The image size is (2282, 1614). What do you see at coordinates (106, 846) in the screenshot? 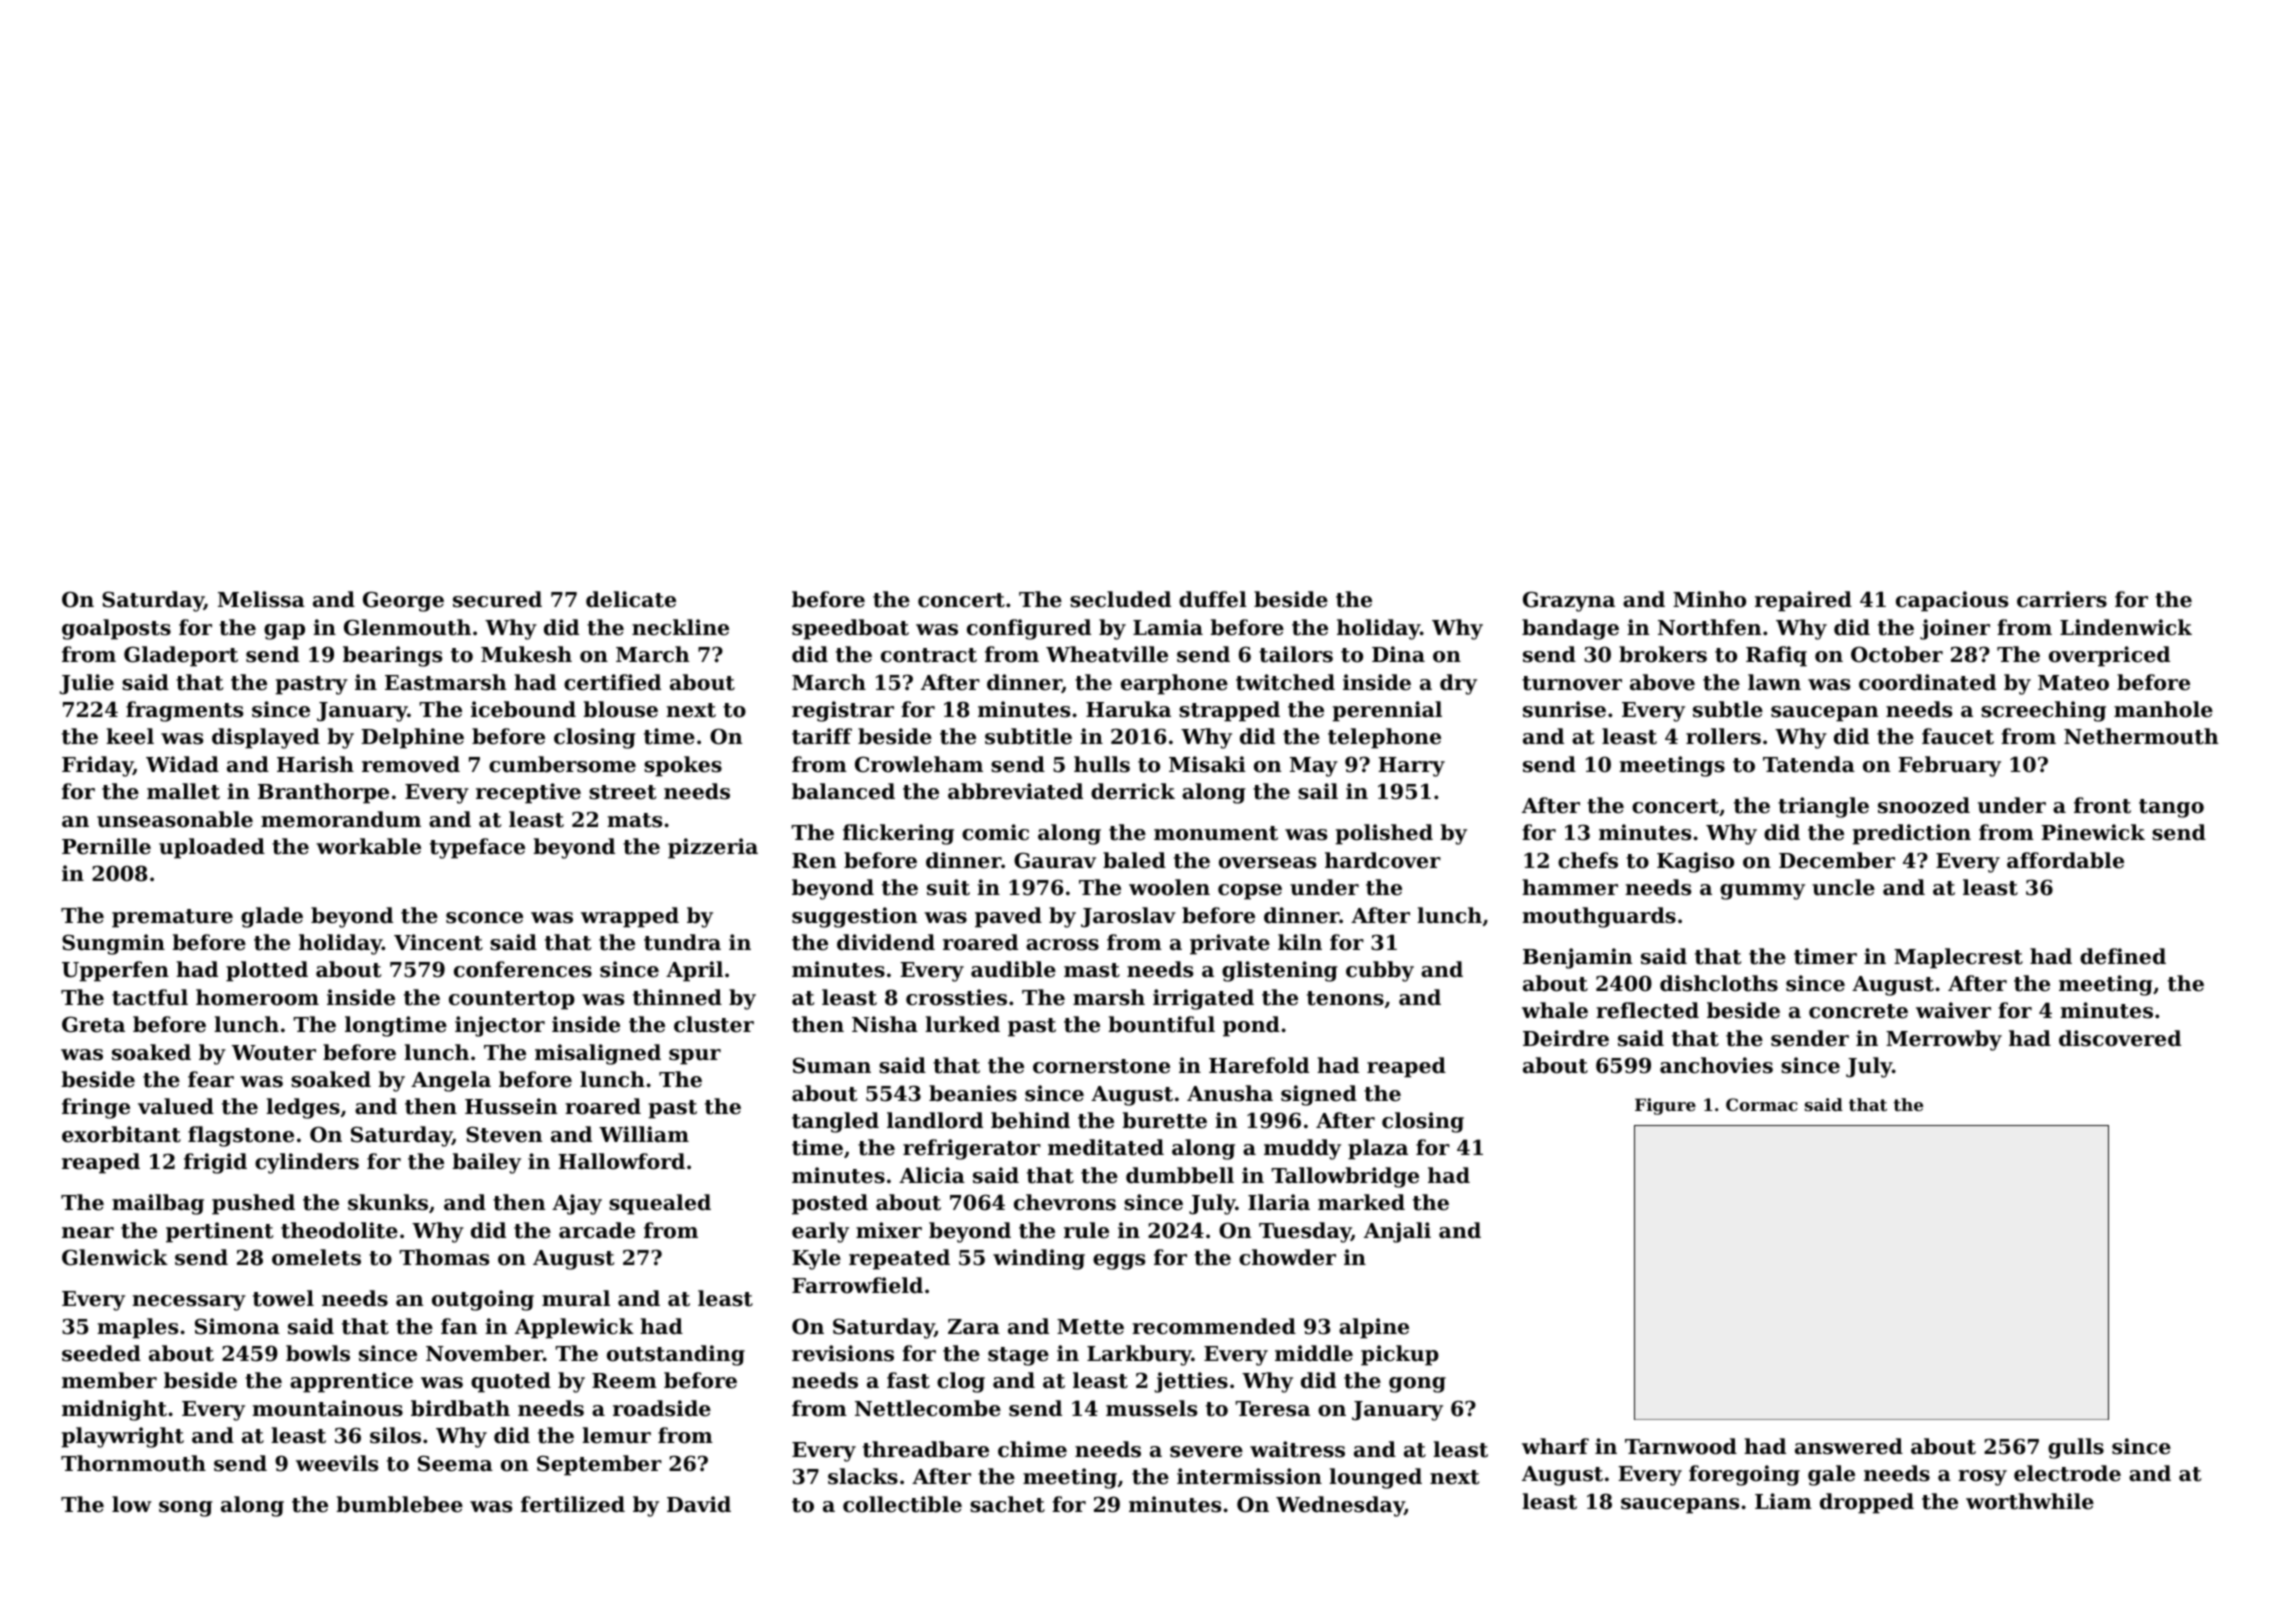
I see `Pernille` at bounding box center [106, 846].
